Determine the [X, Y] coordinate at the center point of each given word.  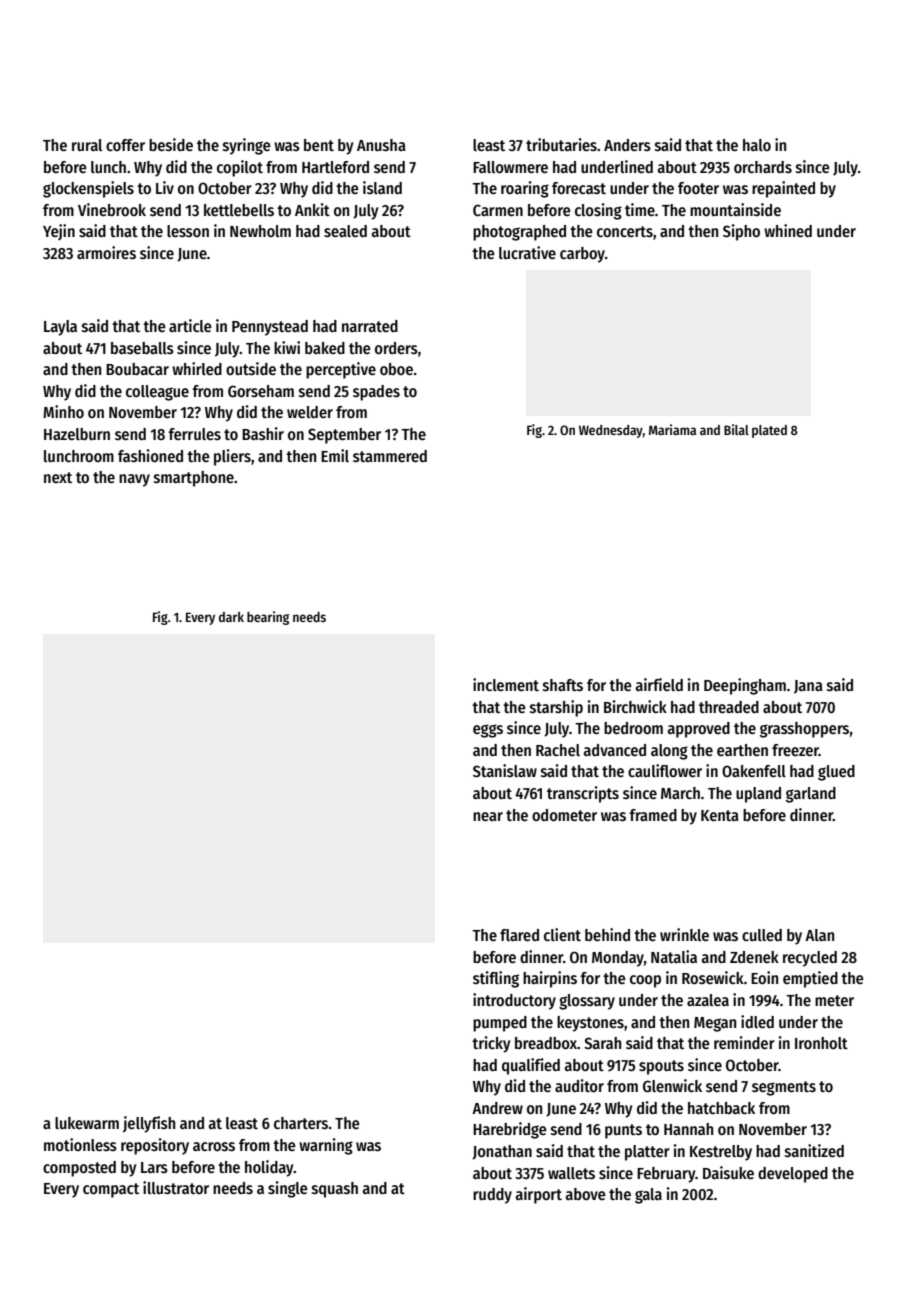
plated [769, 431]
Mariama [672, 429]
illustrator [176, 1188]
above [586, 1194]
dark [231, 617]
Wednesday [611, 431]
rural [87, 145]
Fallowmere [510, 167]
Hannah [688, 1129]
